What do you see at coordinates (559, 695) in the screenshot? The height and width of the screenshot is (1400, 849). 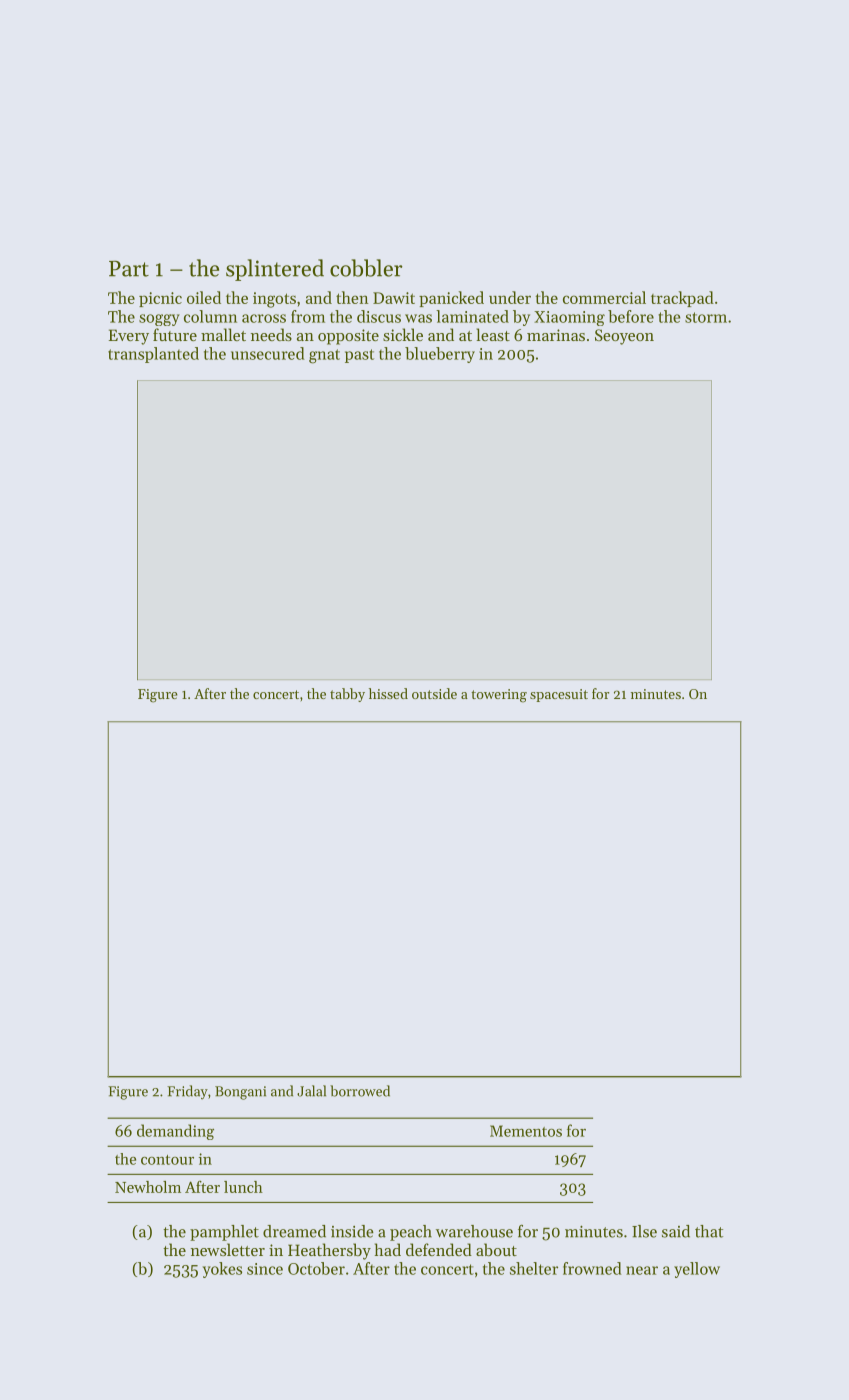 I see `spacesuit` at bounding box center [559, 695].
